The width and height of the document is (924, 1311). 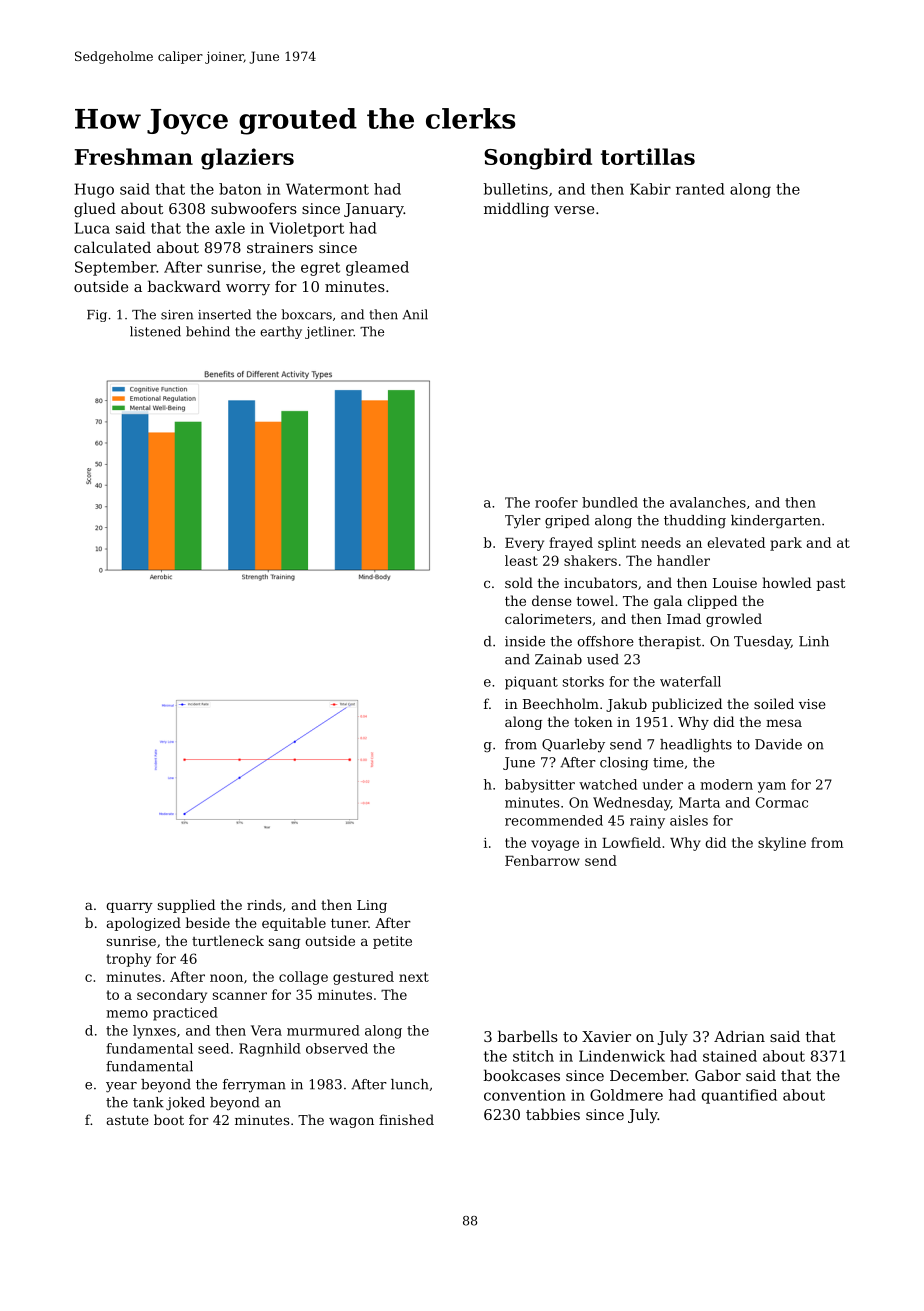 What do you see at coordinates (519, 582) in the document?
I see `sold` at bounding box center [519, 582].
